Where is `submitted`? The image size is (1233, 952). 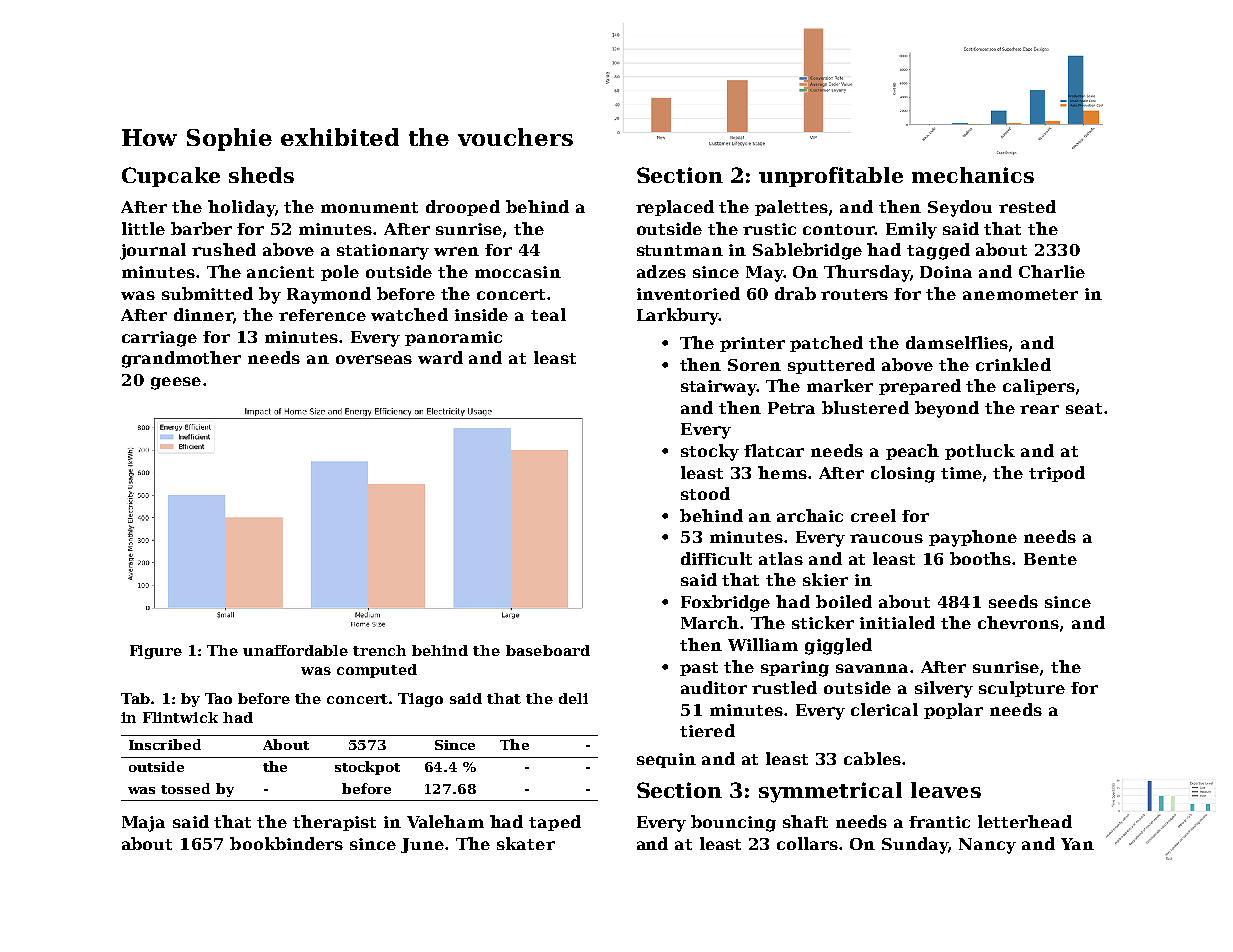 submitted is located at coordinates (207, 293).
